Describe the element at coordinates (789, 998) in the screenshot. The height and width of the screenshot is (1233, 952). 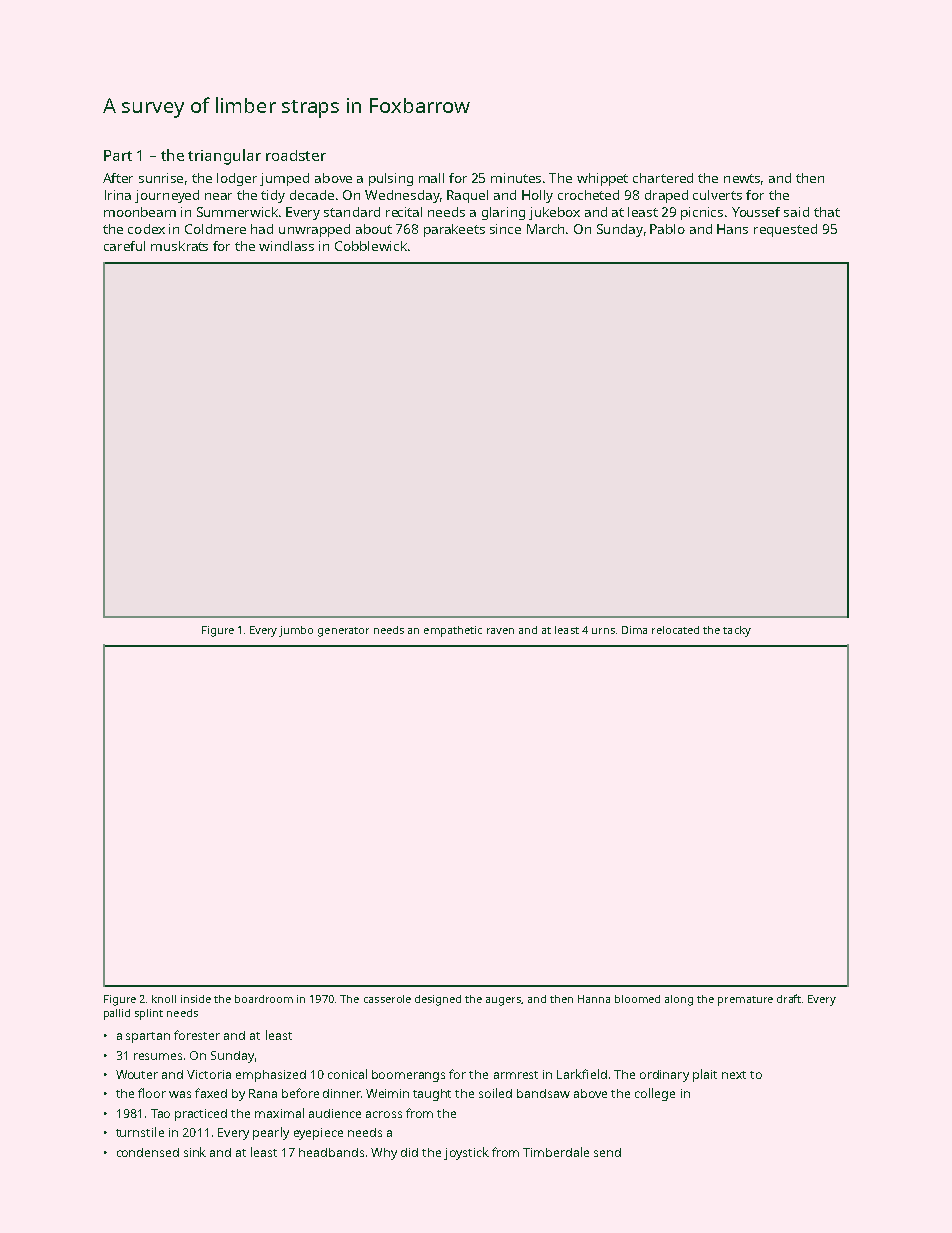
I see `draft` at that location.
